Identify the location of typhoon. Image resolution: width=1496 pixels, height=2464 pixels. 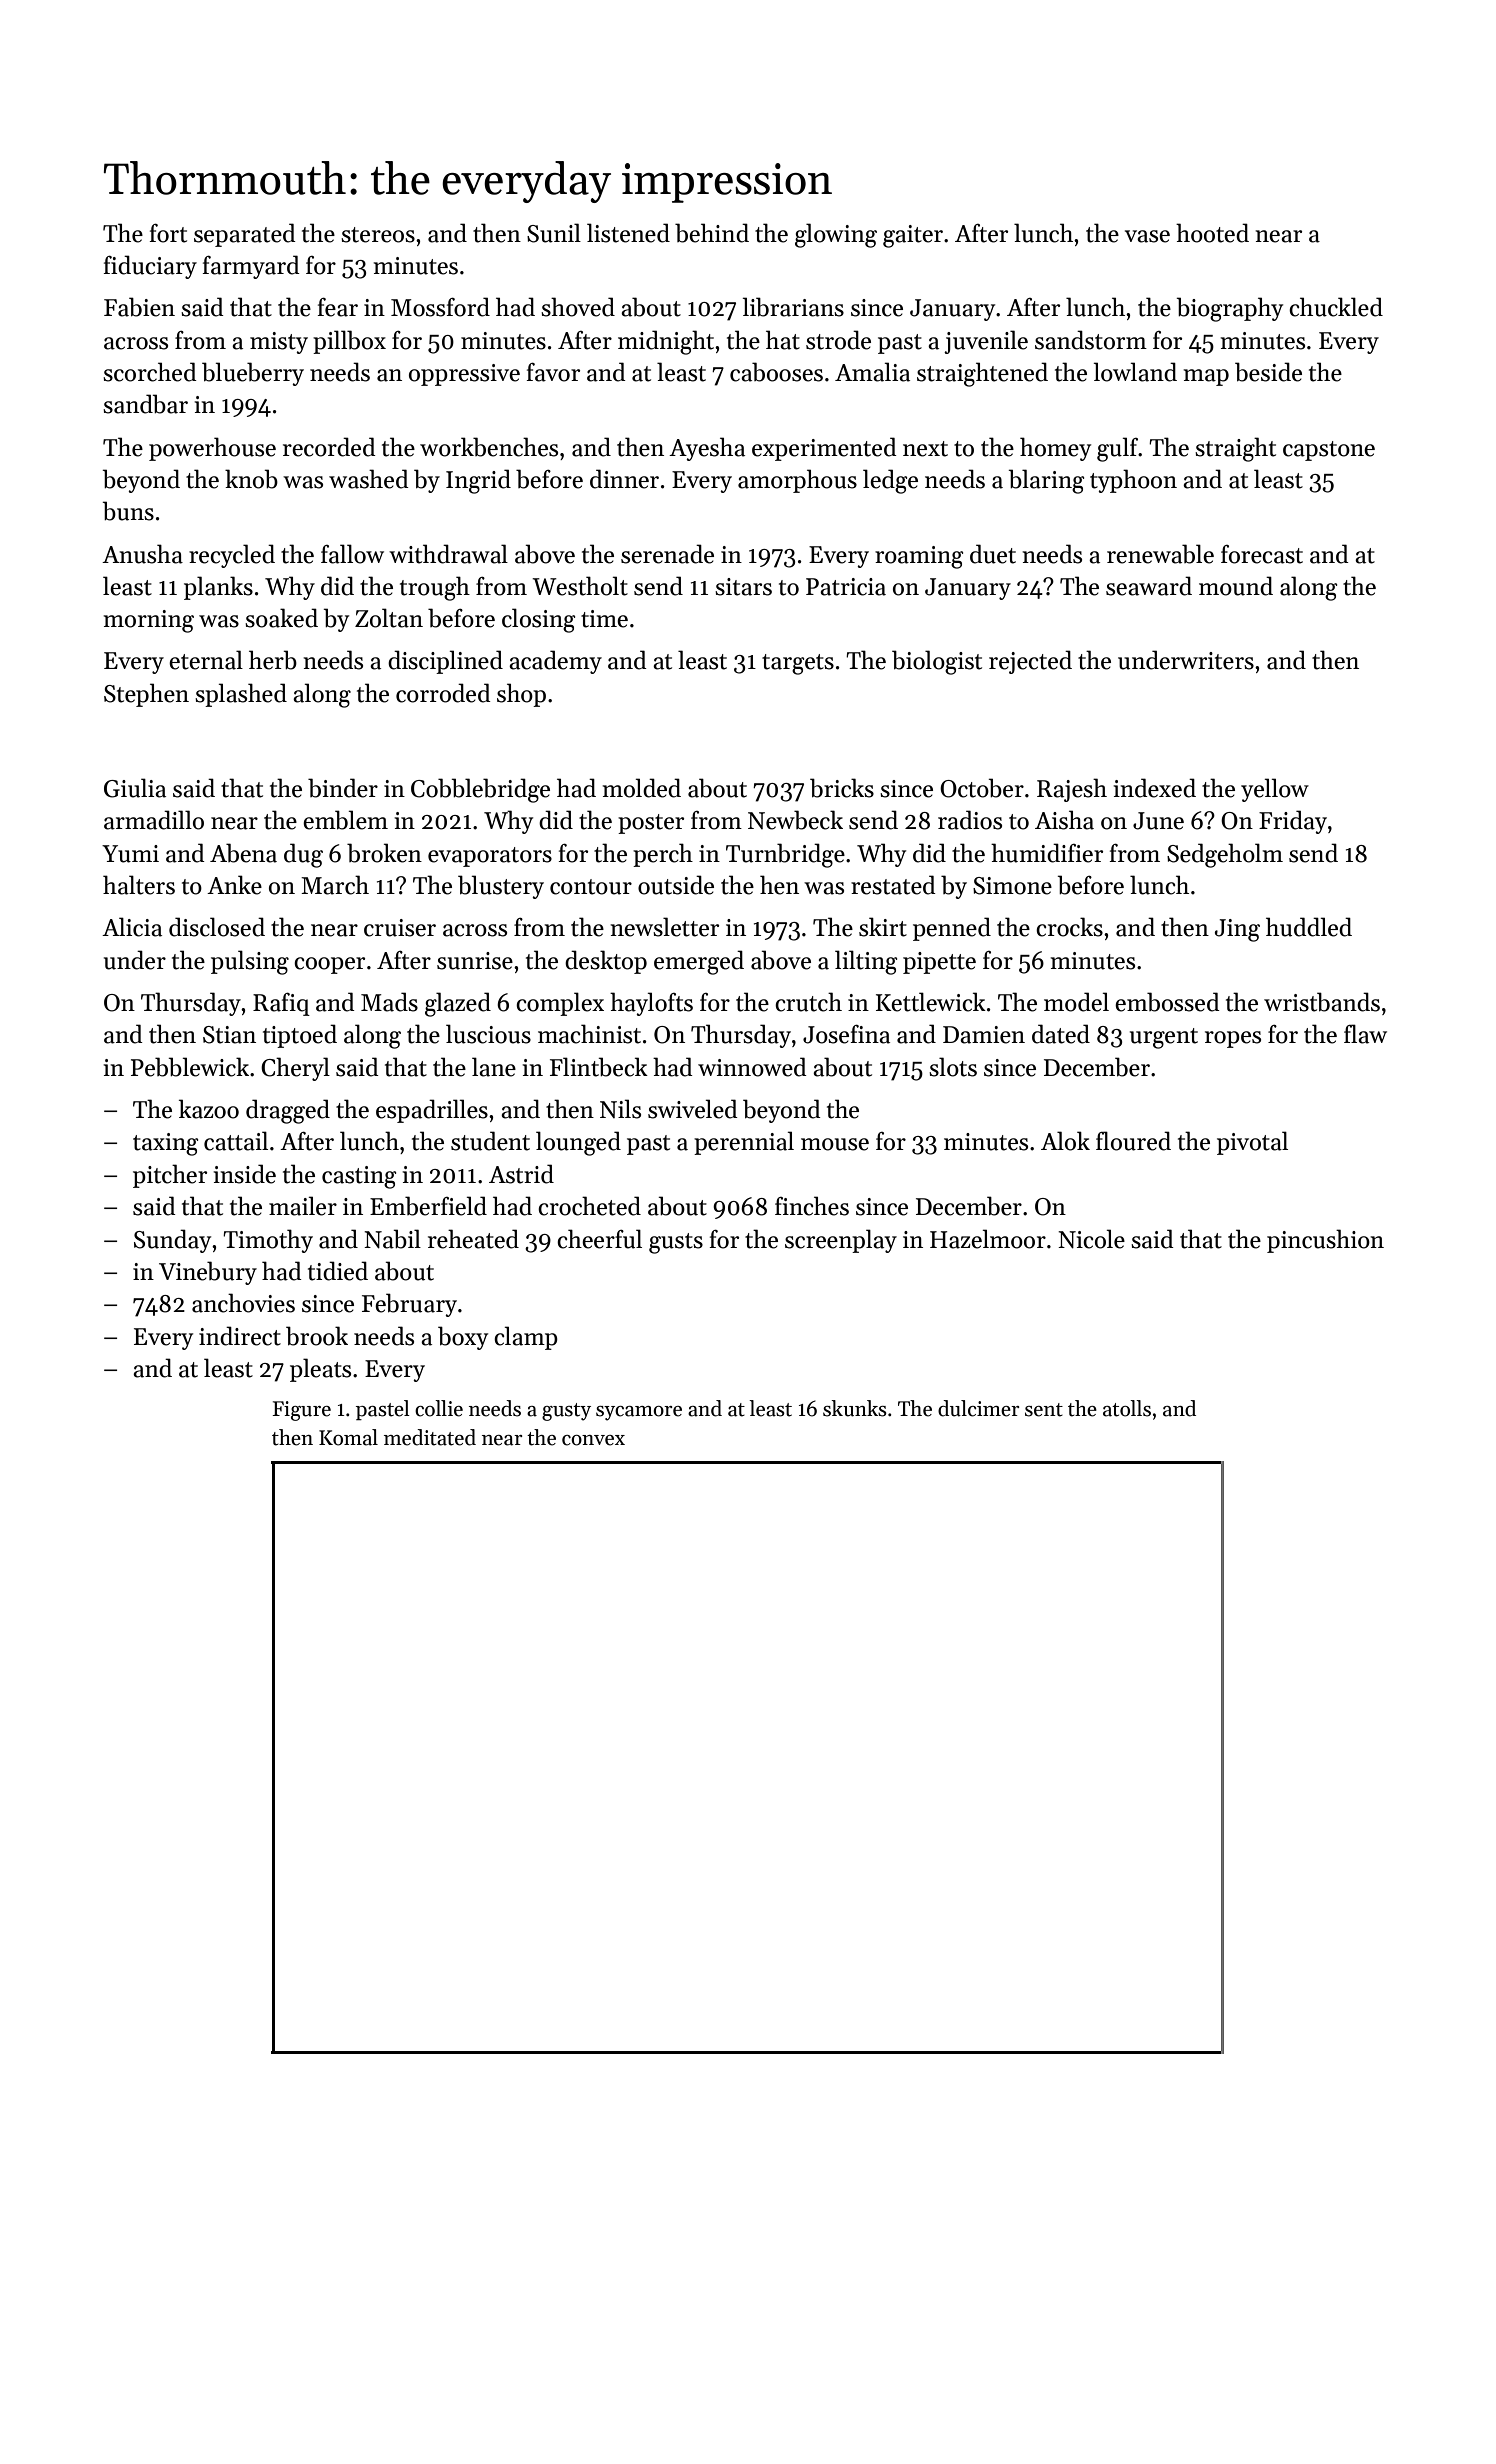
(1133, 481).
